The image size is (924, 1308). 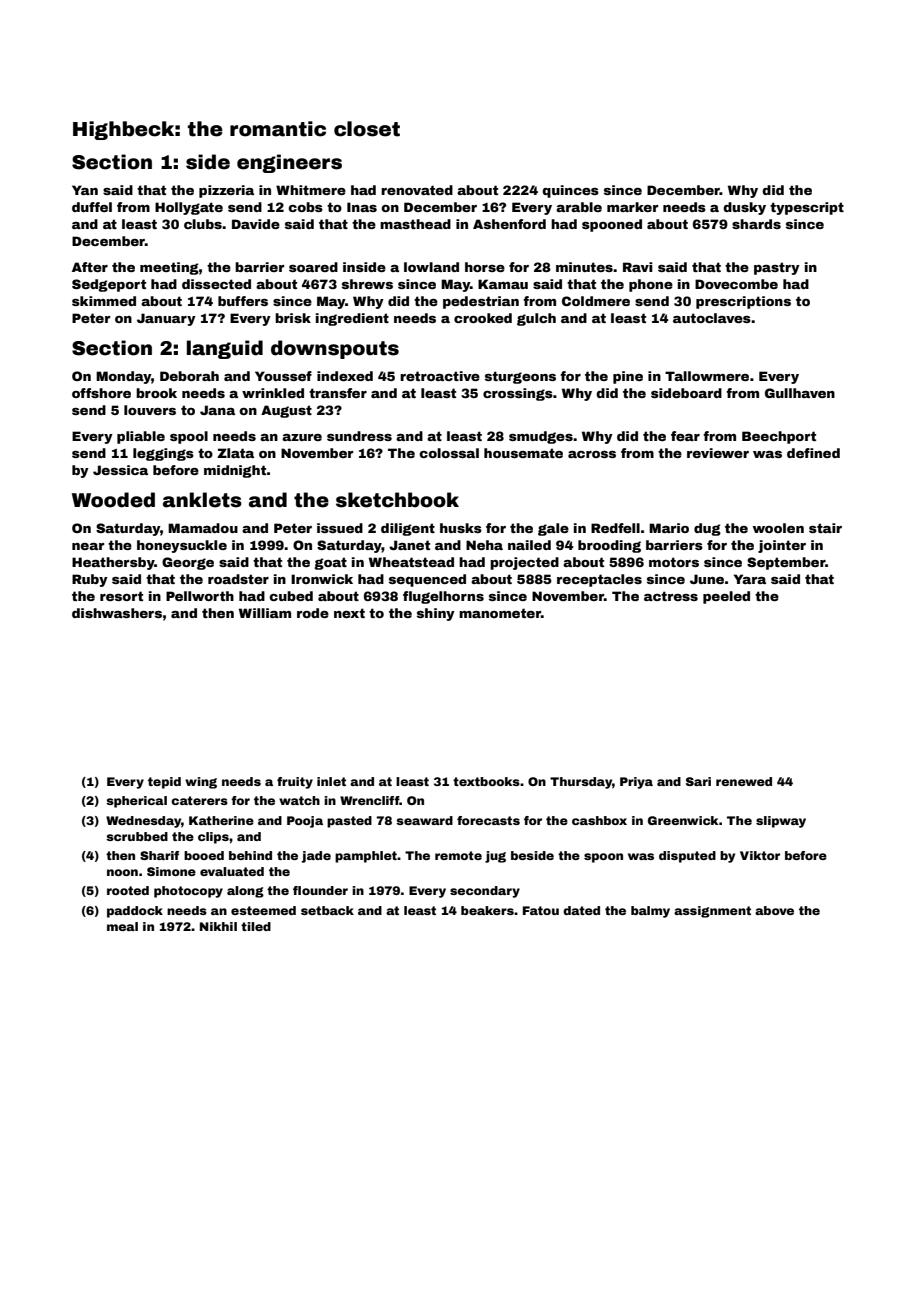 What do you see at coordinates (316, 857) in the screenshot?
I see `jade` at bounding box center [316, 857].
